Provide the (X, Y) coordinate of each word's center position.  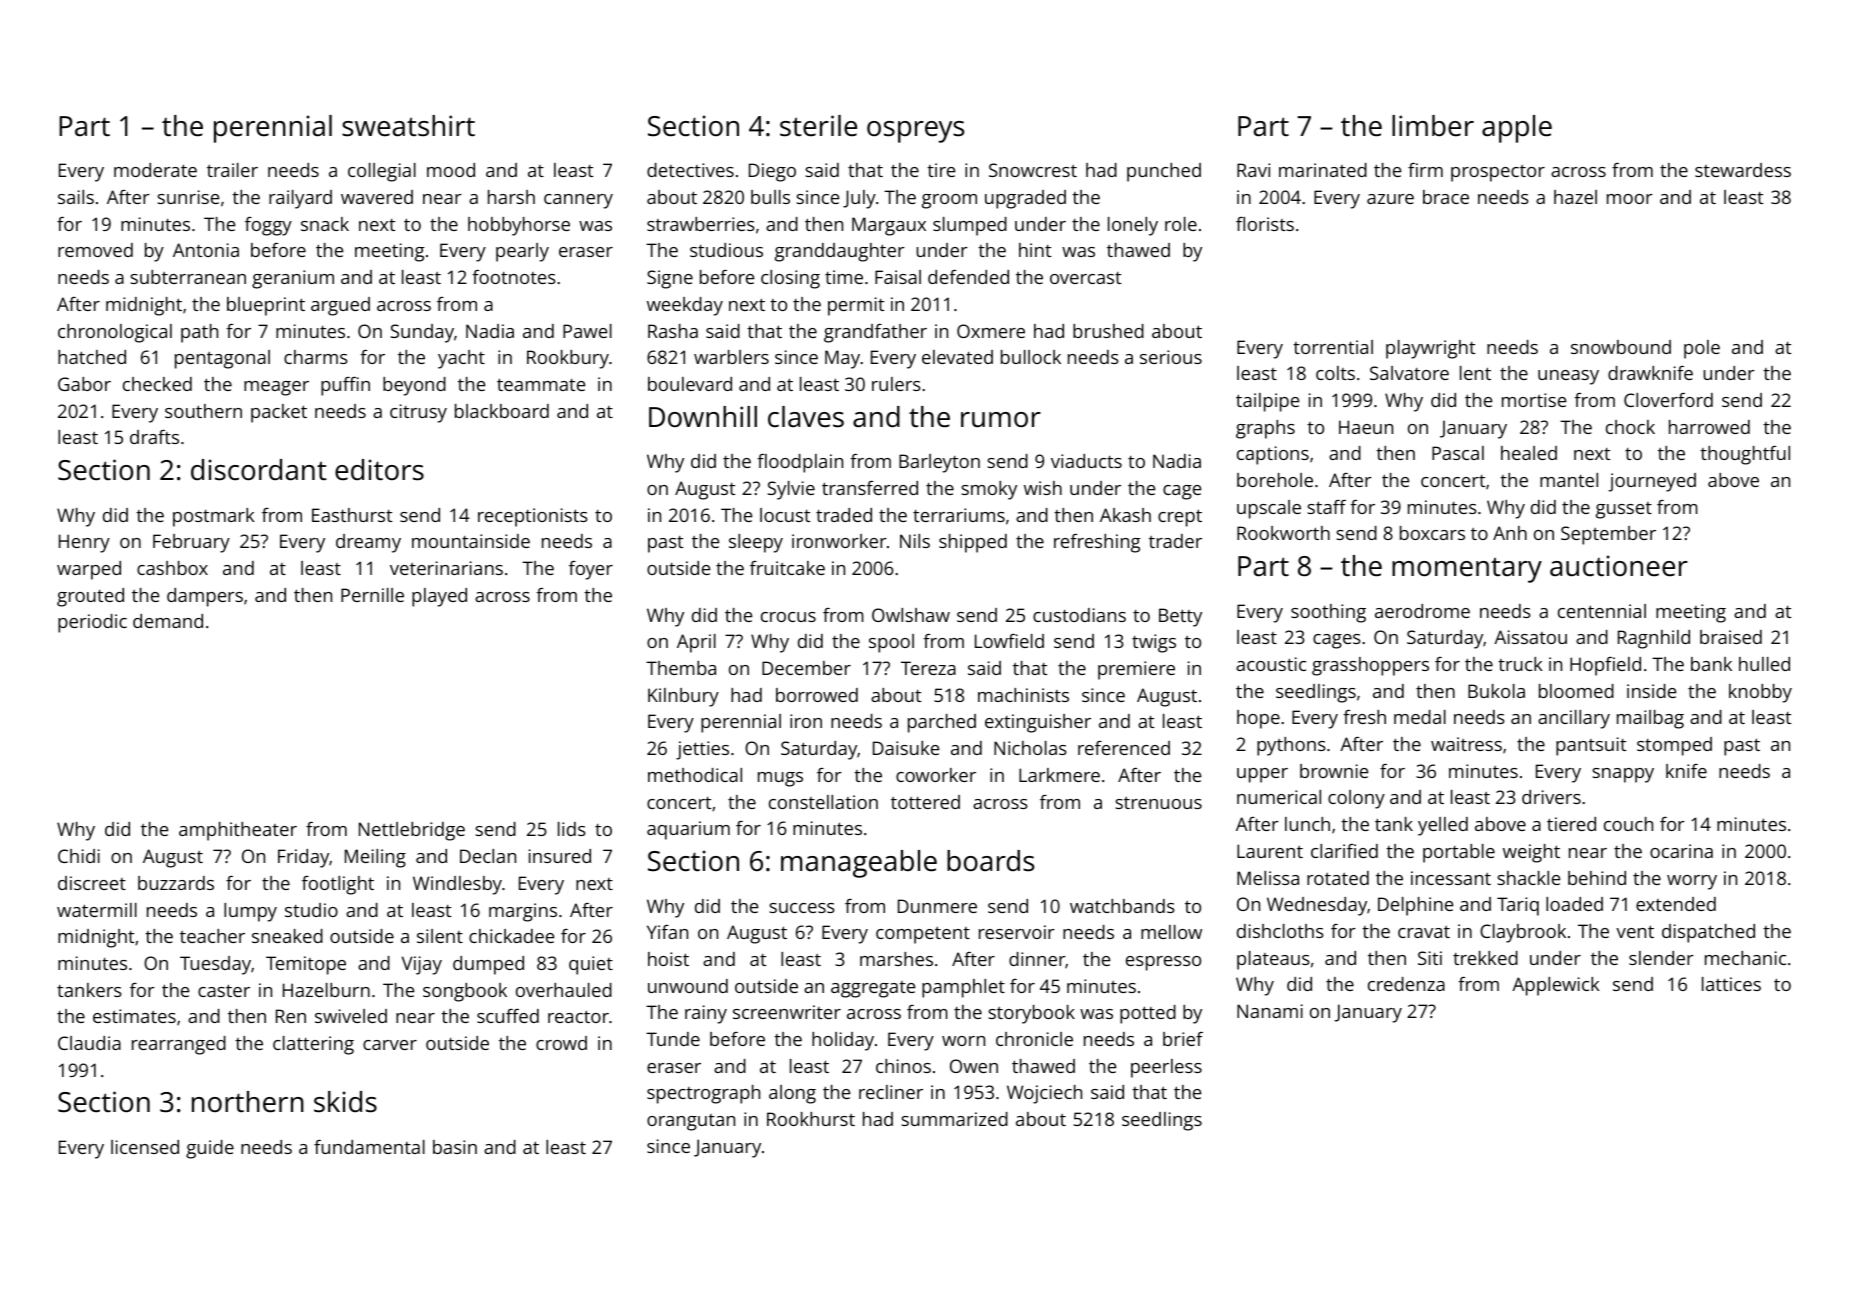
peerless (1166, 1068)
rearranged (179, 1045)
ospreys (915, 132)
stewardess (1743, 170)
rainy (706, 1014)
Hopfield (1605, 666)
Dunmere (937, 906)
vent (1635, 931)
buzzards (176, 883)
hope (1258, 719)
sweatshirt (408, 126)
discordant (259, 470)
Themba (681, 668)
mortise (1534, 400)
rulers (896, 384)
